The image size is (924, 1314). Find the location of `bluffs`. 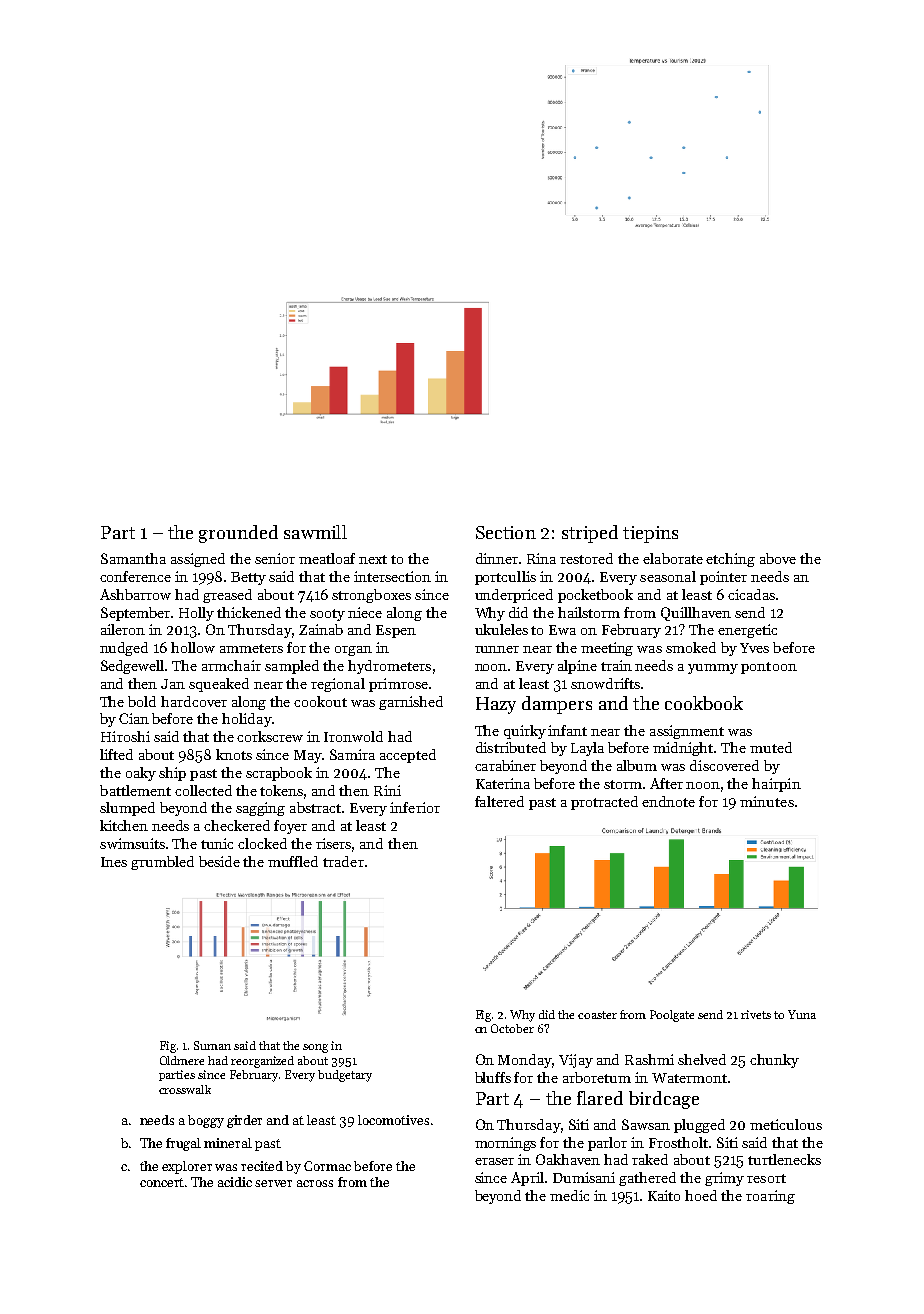

bluffs is located at coordinates (493, 1077).
